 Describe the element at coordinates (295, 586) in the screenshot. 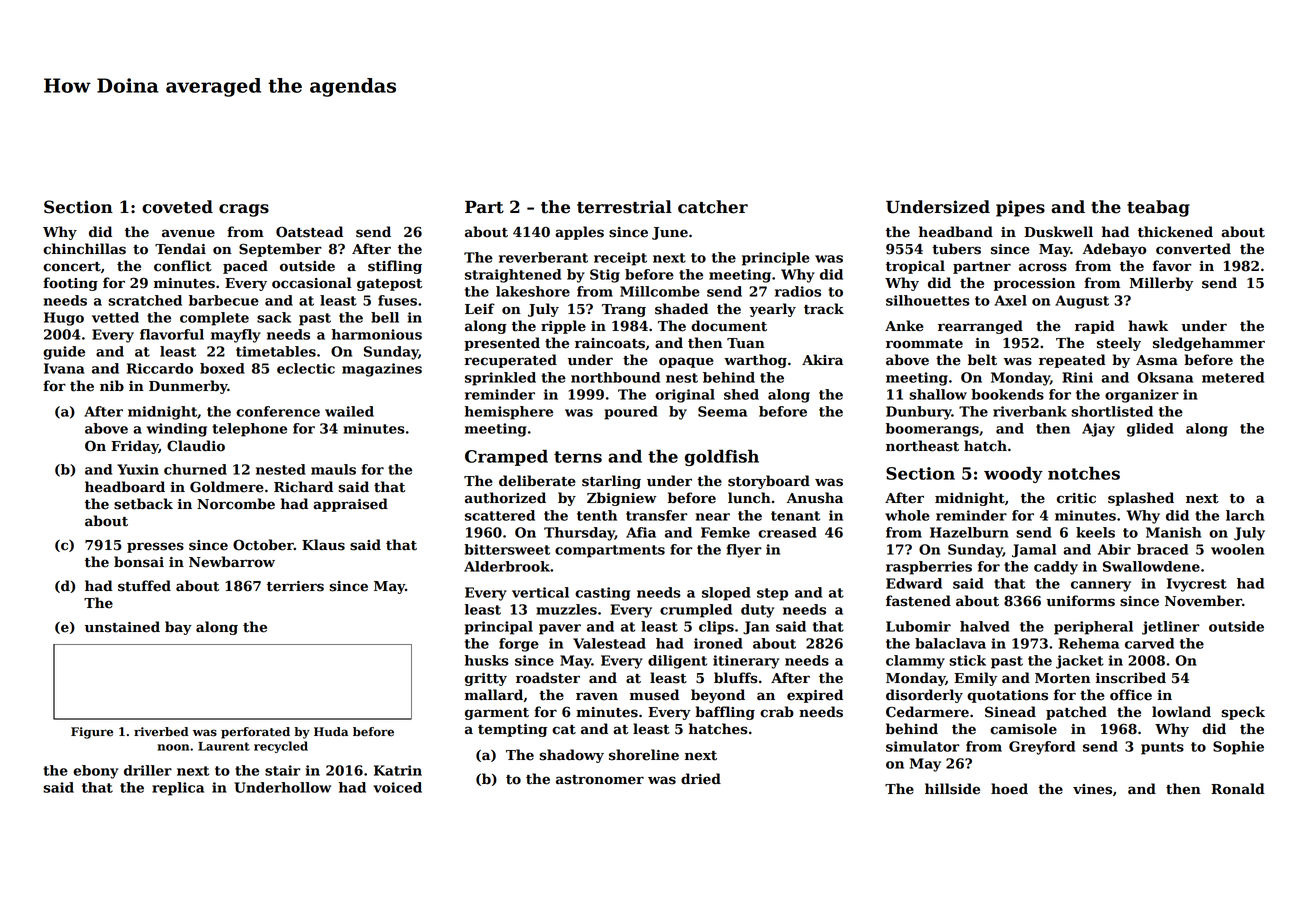

I see `terriers` at that location.
